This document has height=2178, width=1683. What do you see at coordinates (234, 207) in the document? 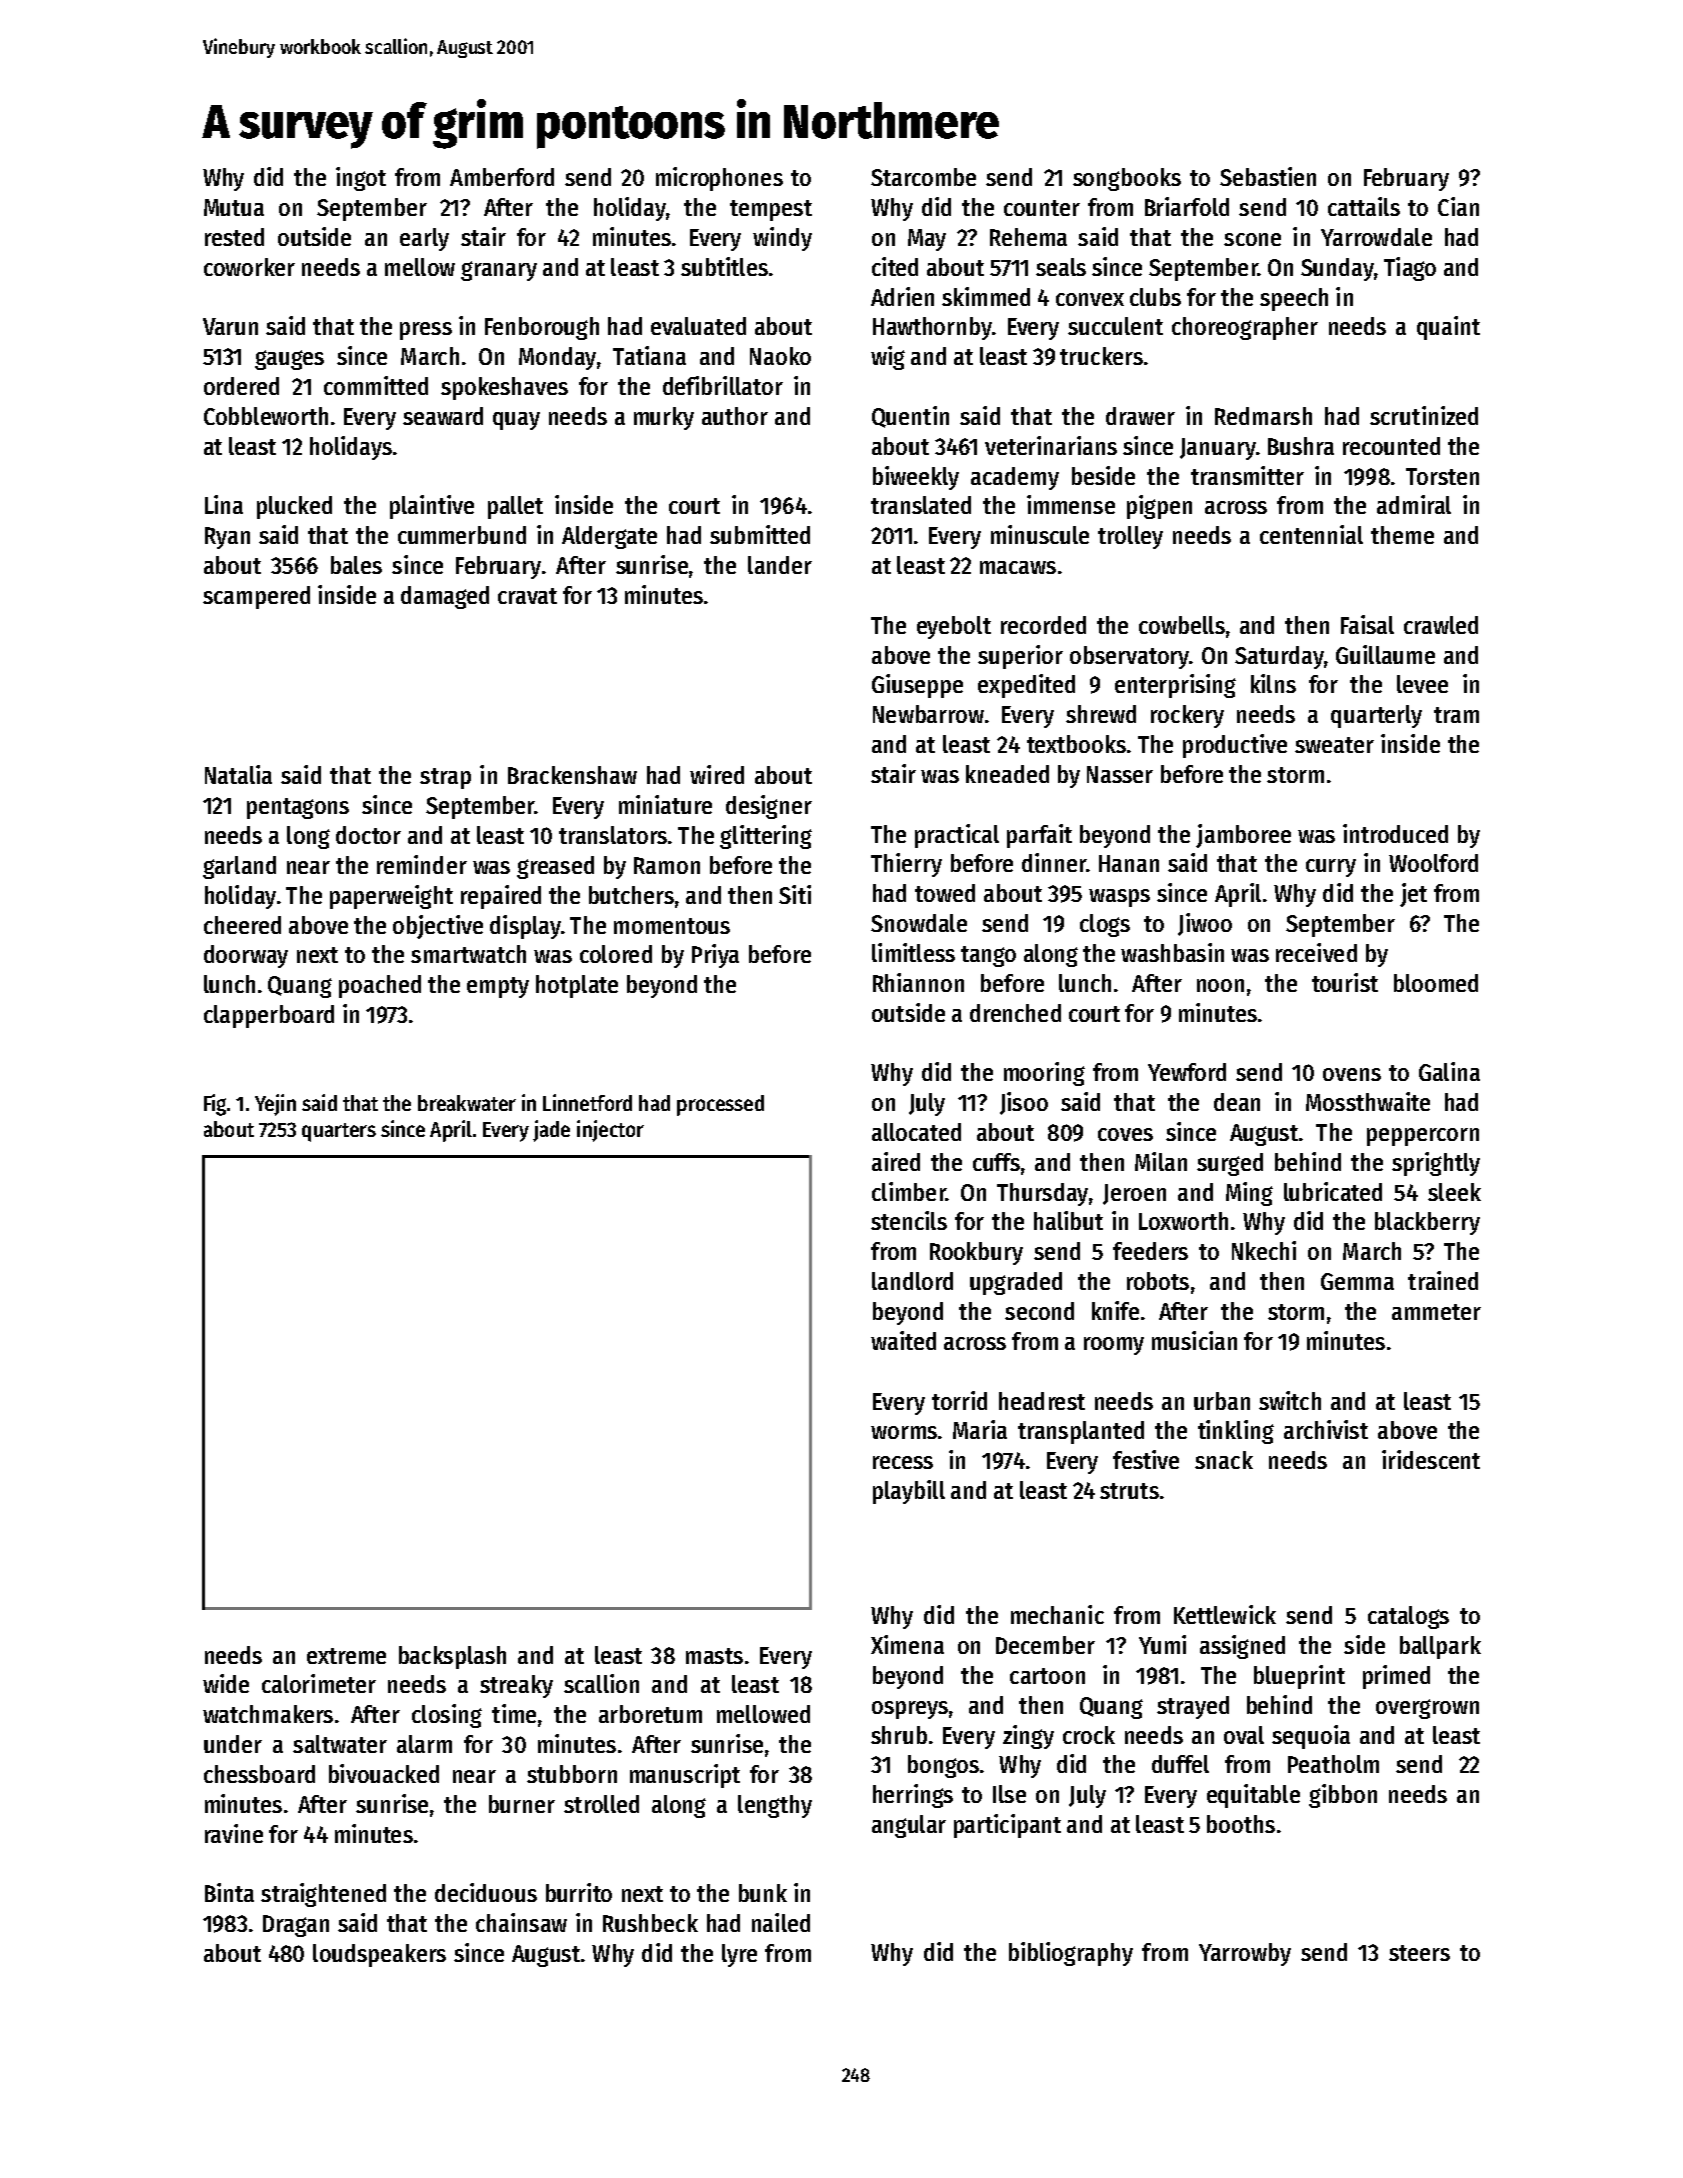
I see `Mutua` at bounding box center [234, 207].
